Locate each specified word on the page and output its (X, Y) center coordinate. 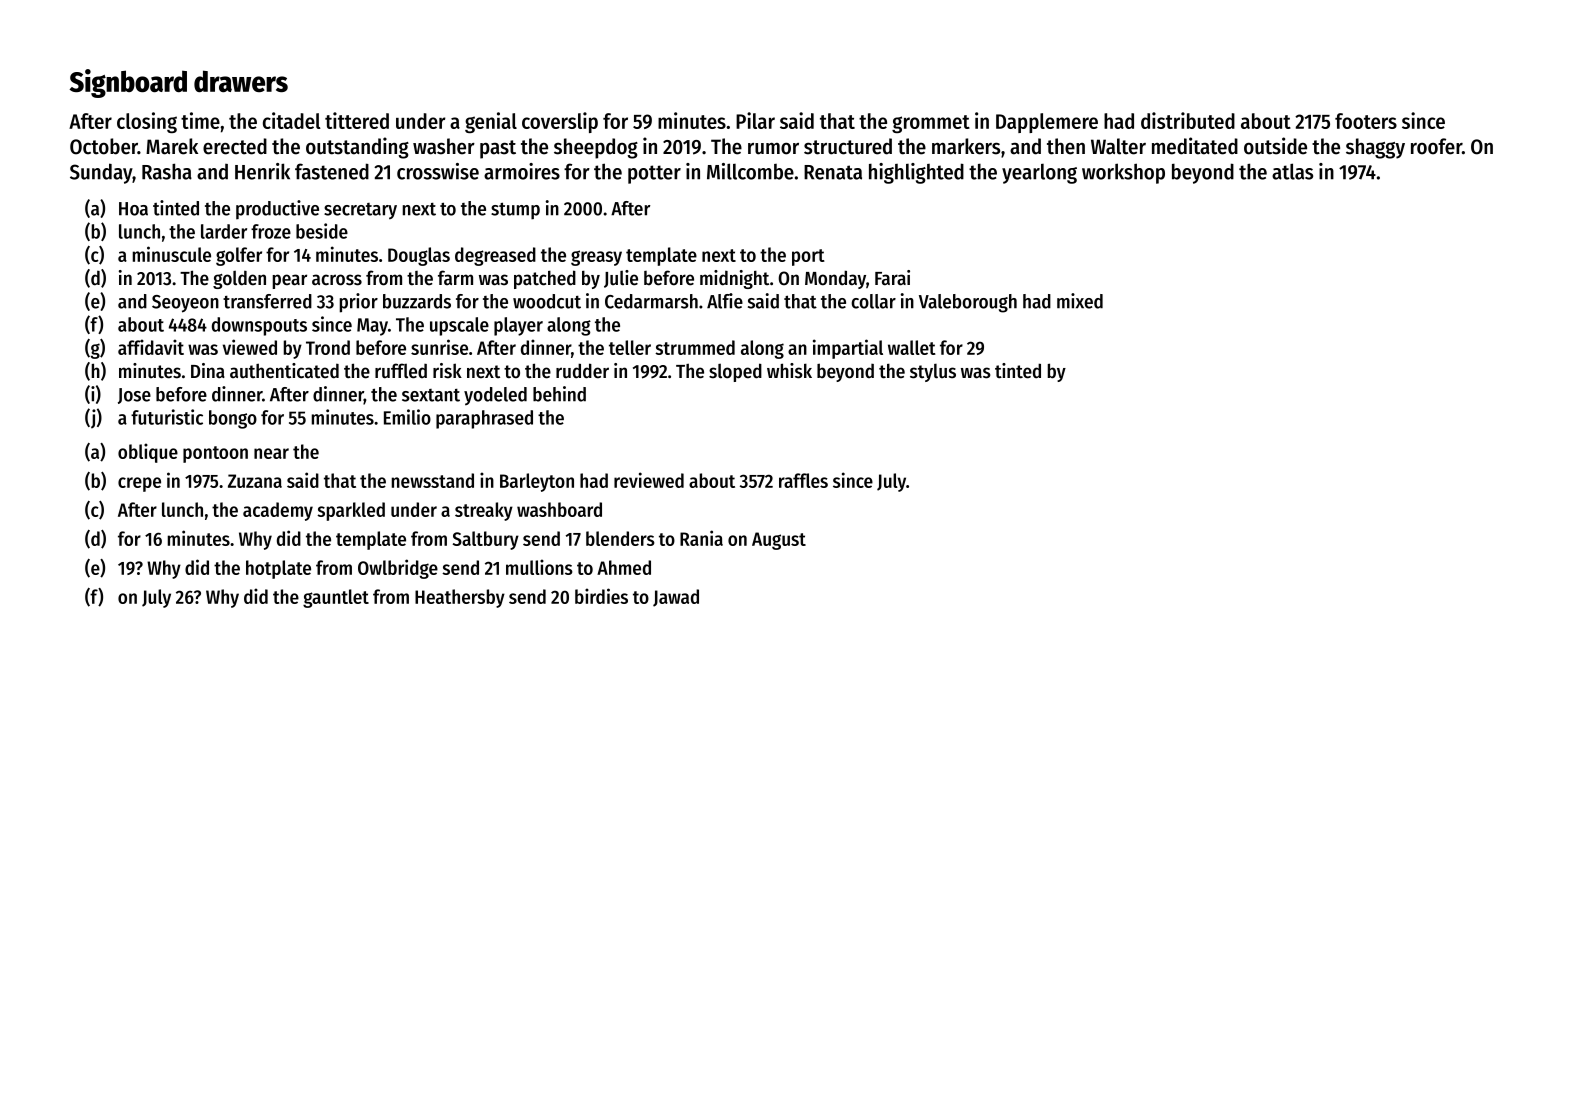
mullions (539, 567)
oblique (148, 453)
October (104, 146)
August (779, 541)
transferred (267, 301)
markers (966, 146)
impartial (848, 349)
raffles (803, 480)
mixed (1080, 301)
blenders (620, 538)
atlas (1292, 171)
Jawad (676, 598)
